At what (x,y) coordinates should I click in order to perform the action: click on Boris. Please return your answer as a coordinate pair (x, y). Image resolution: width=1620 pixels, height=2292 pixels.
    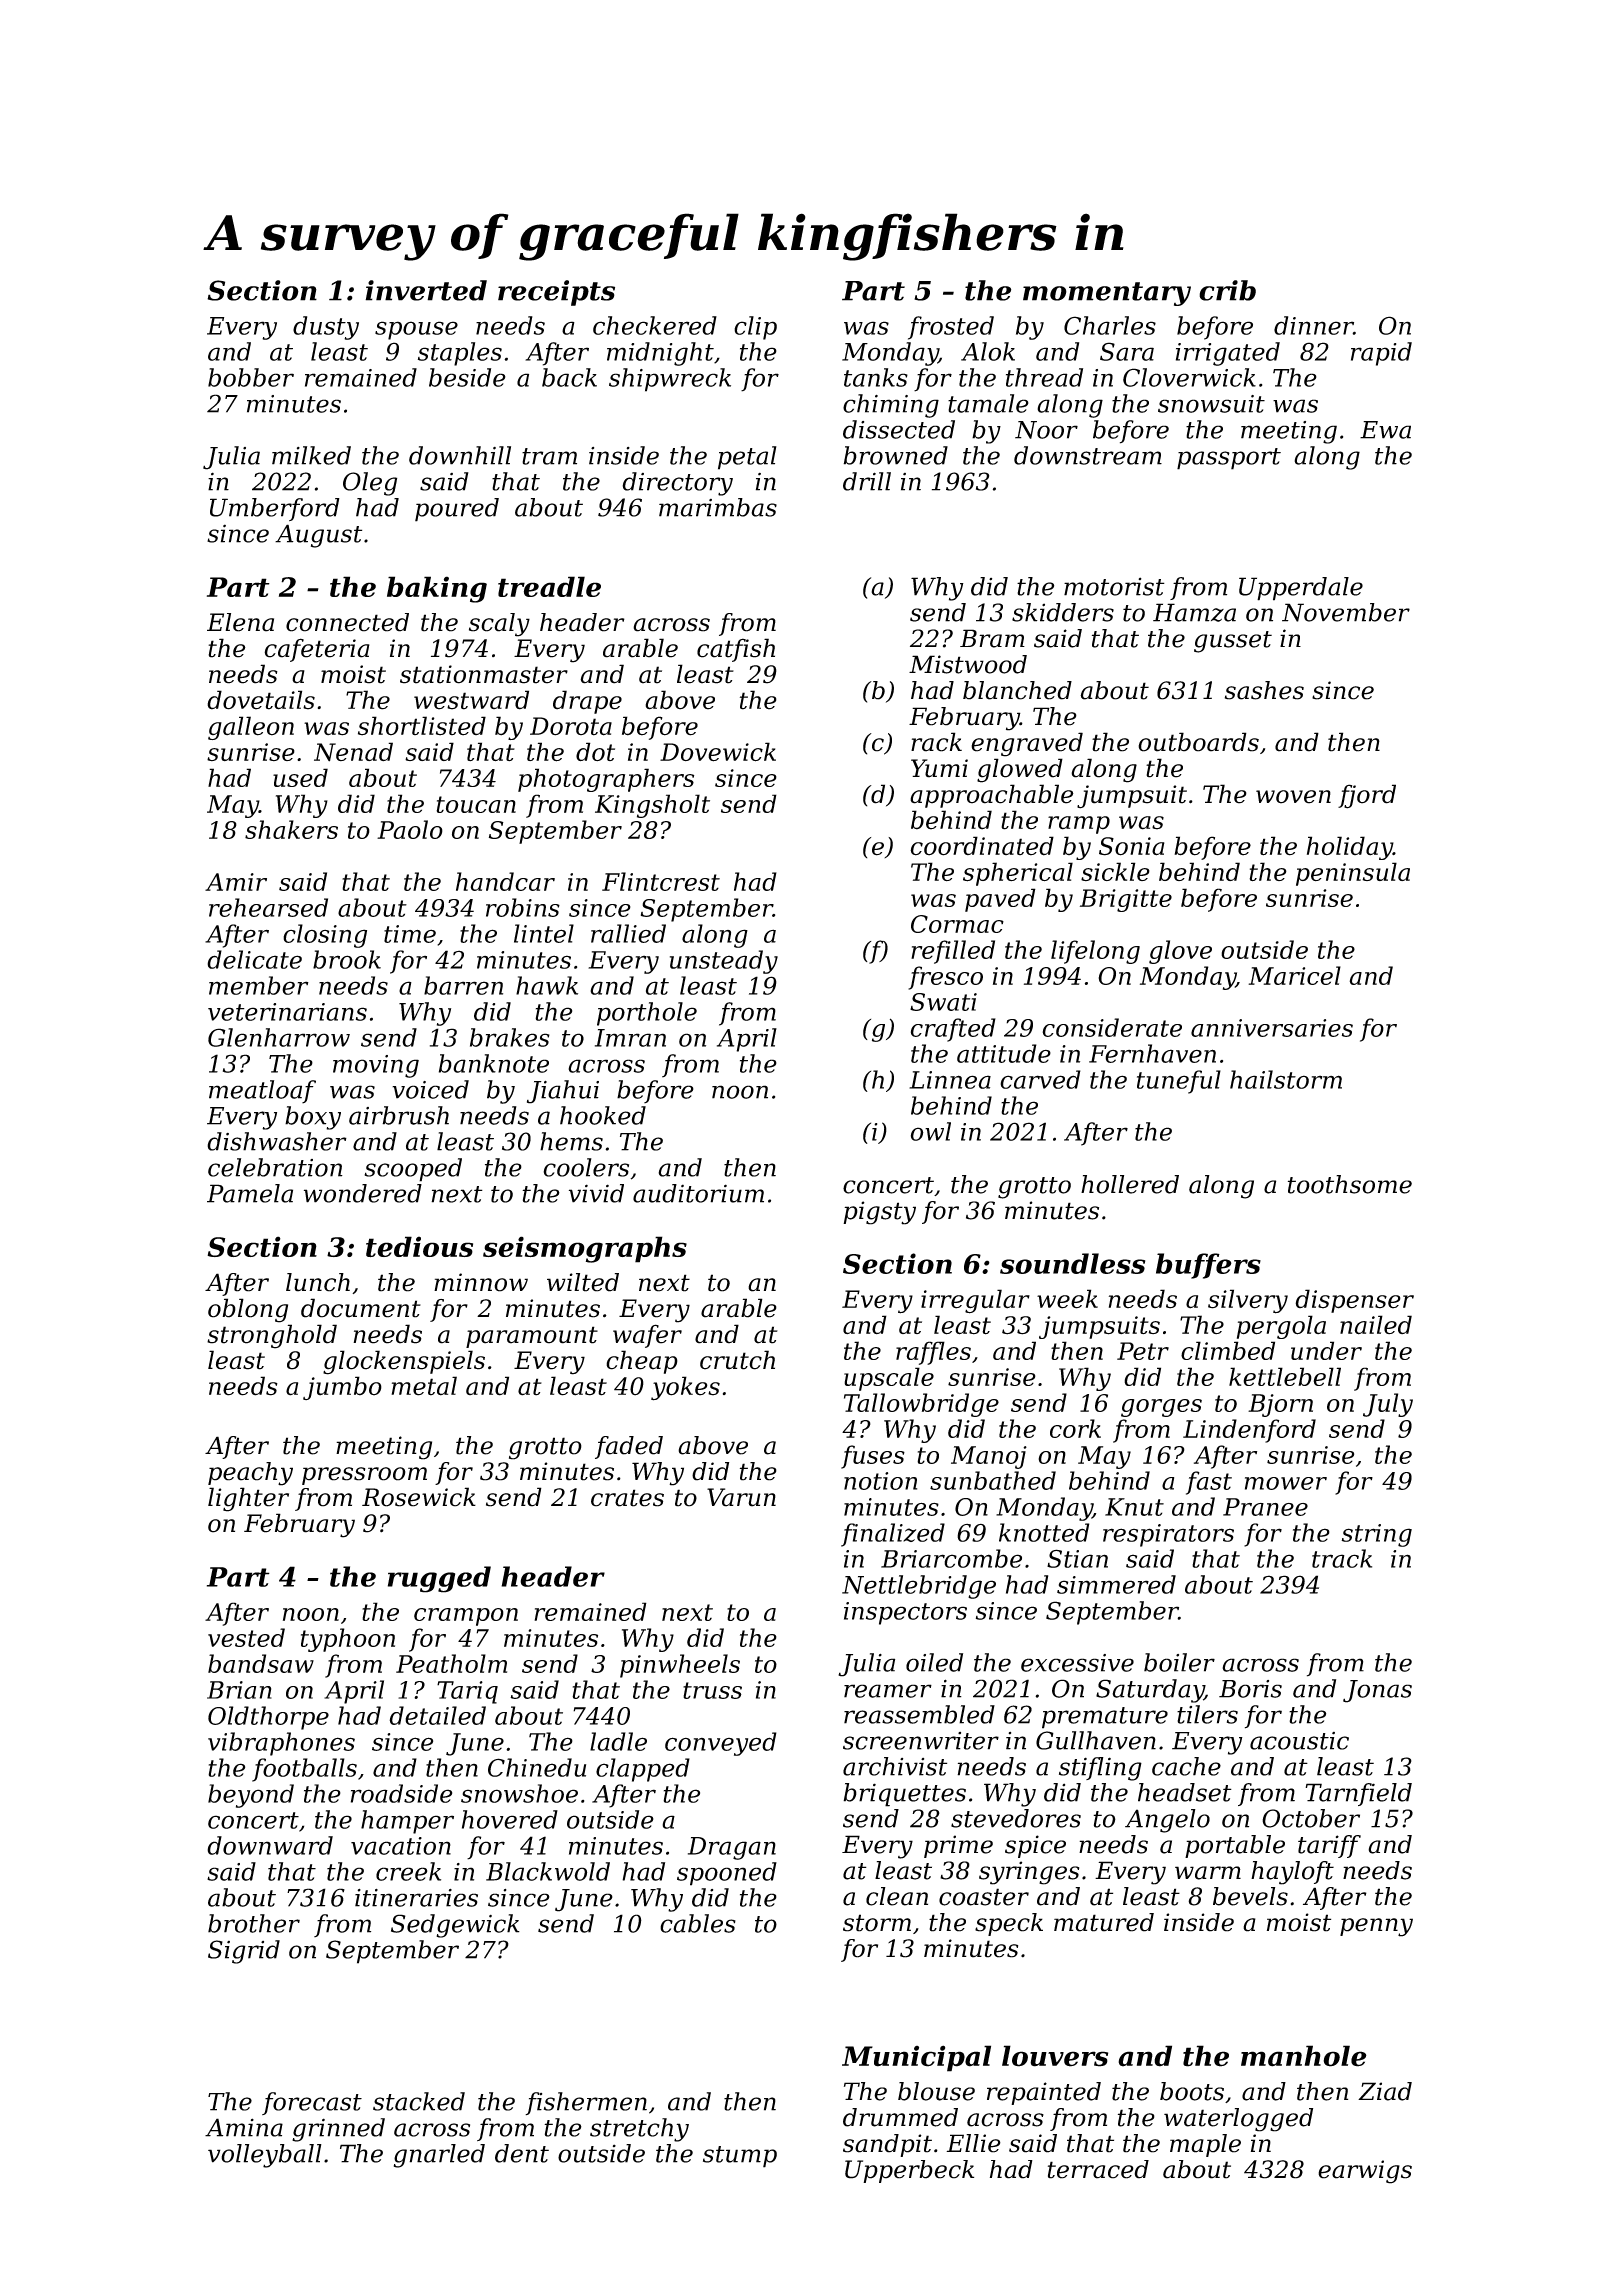
    Looking at the image, I should click on (1250, 1689).
